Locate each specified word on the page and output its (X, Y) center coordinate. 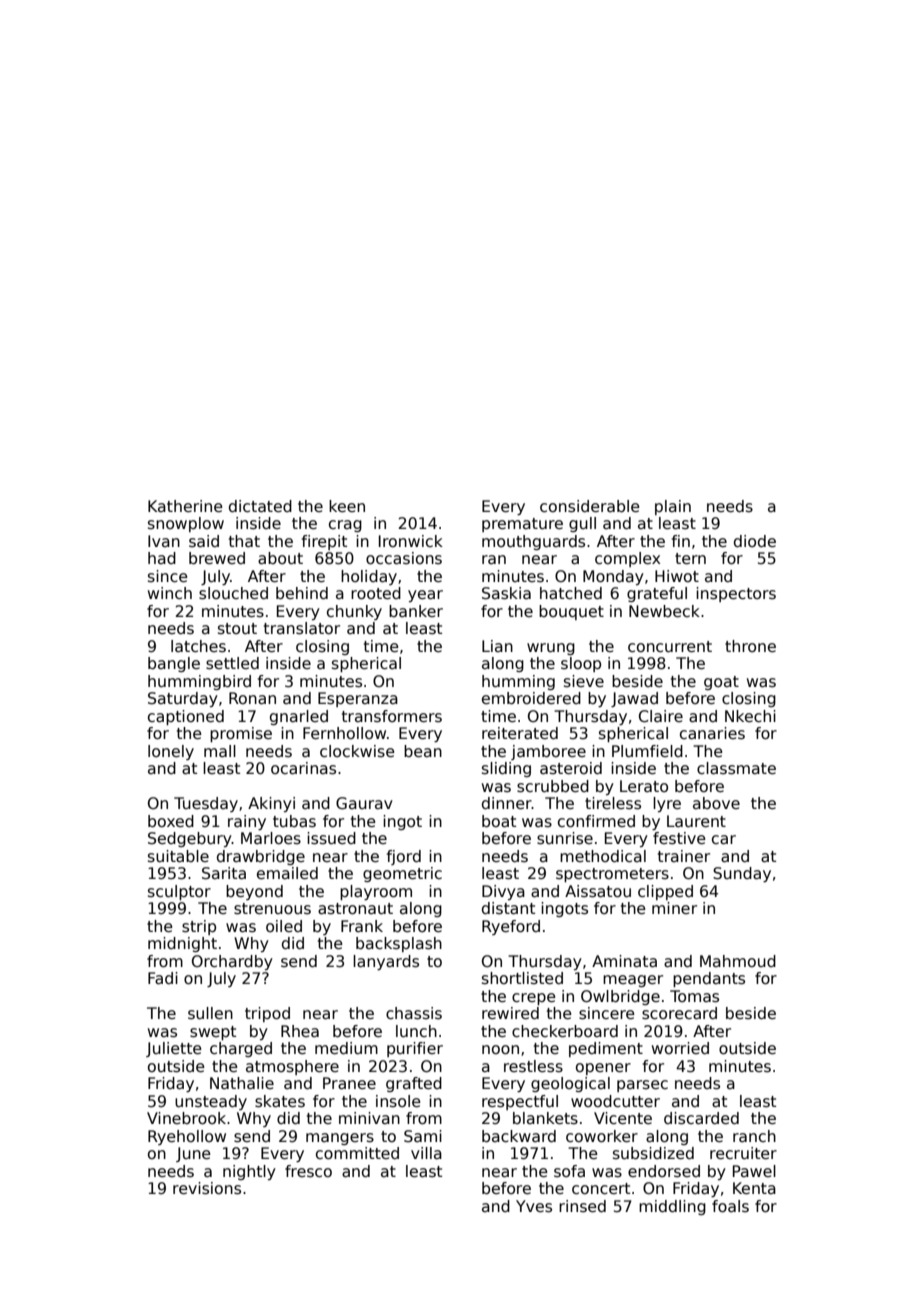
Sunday (742, 874)
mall (220, 751)
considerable (590, 506)
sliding (506, 769)
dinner (507, 803)
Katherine (185, 506)
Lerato (644, 786)
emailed (287, 873)
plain (673, 507)
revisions (207, 1188)
